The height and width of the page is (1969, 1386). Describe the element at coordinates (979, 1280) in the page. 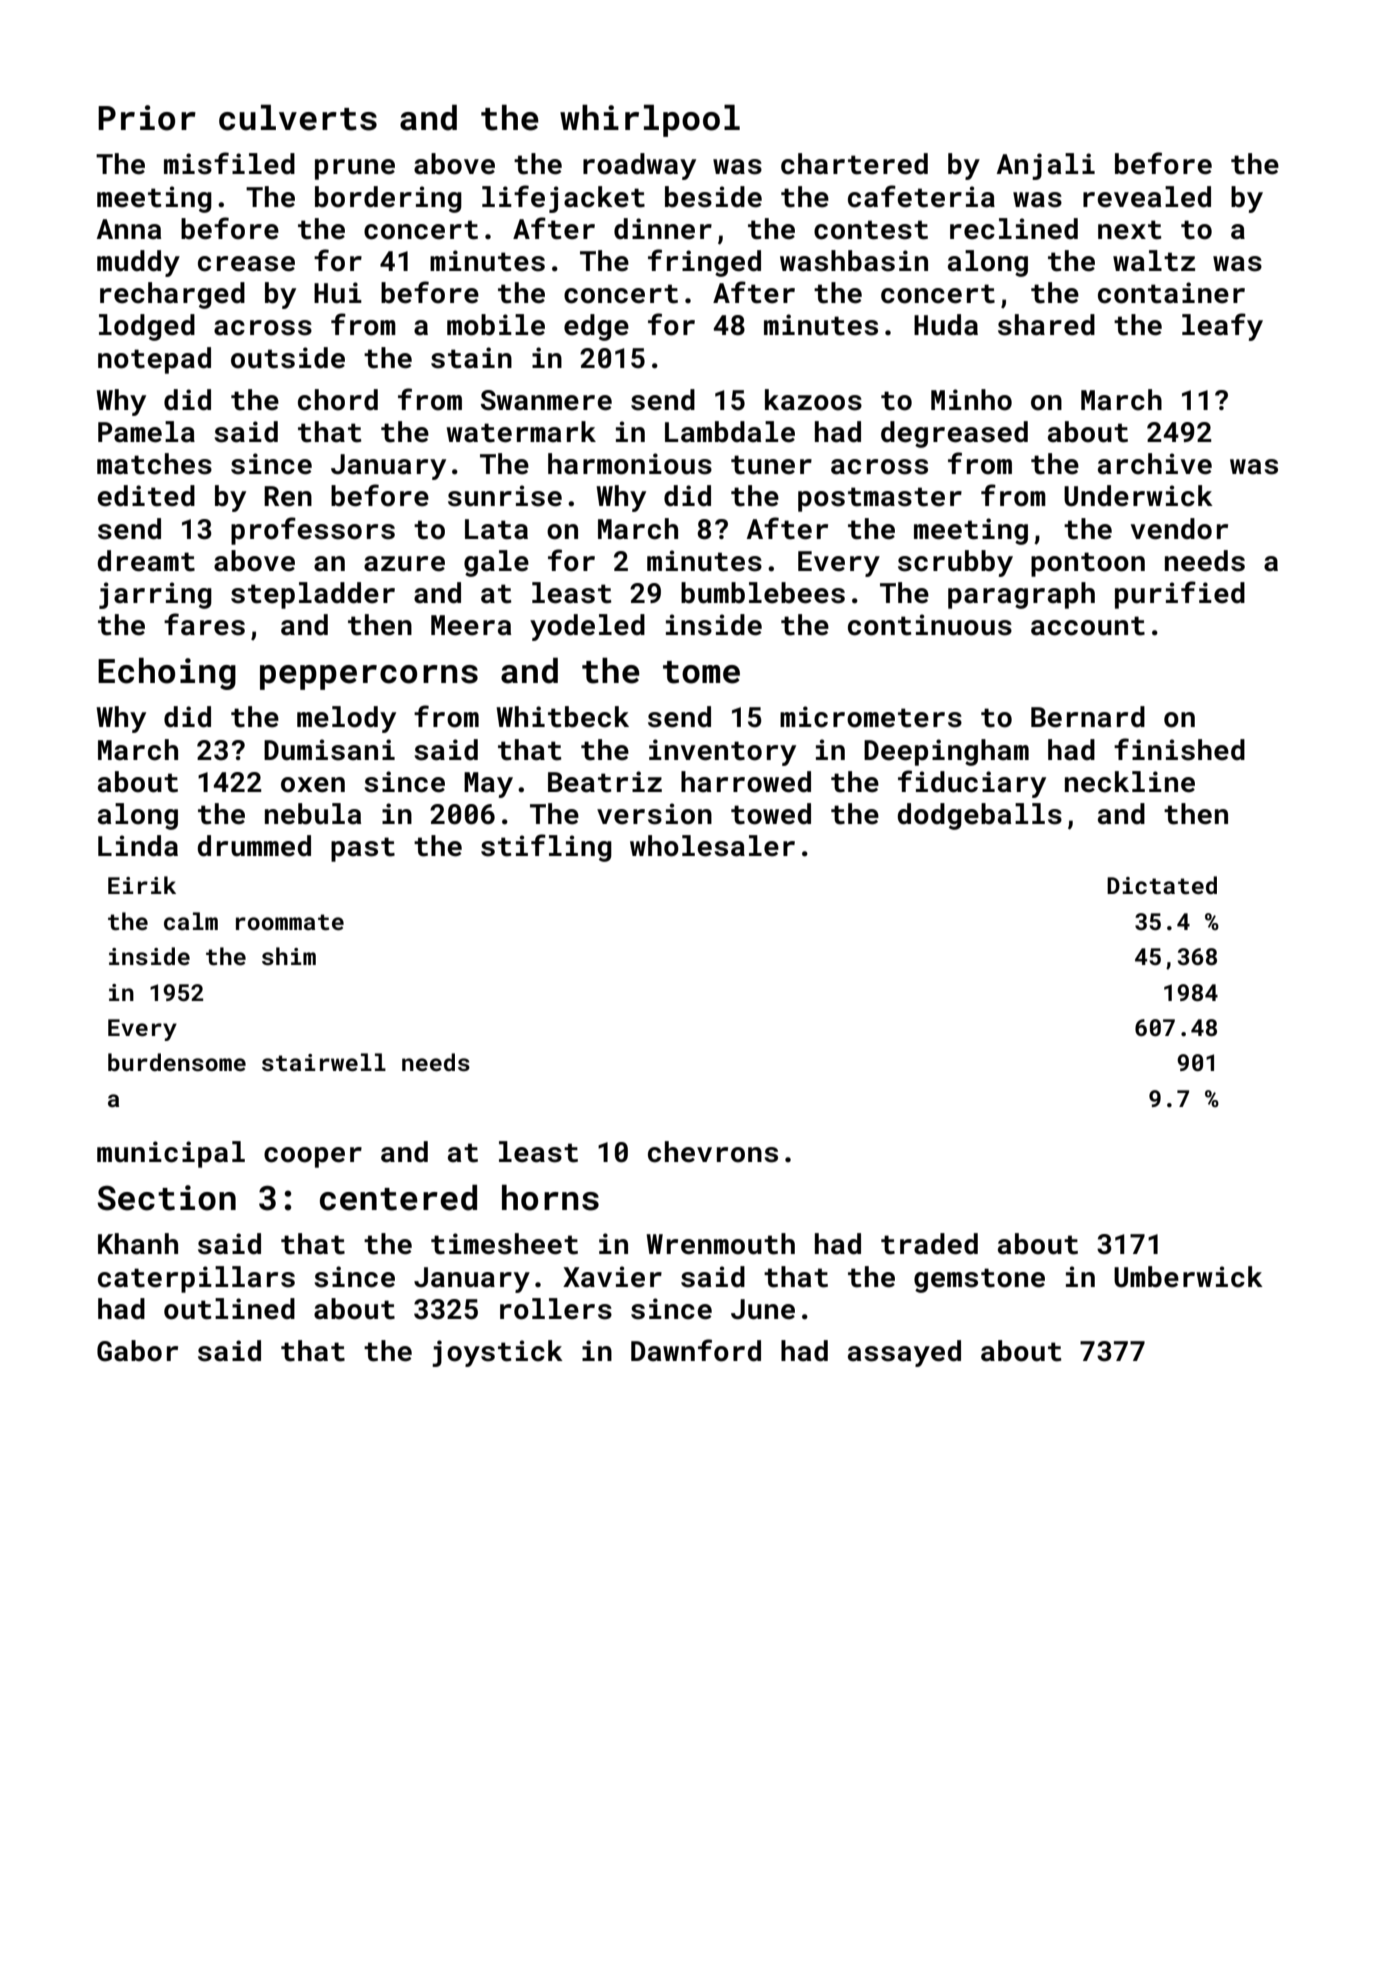

I see `gemstone` at that location.
